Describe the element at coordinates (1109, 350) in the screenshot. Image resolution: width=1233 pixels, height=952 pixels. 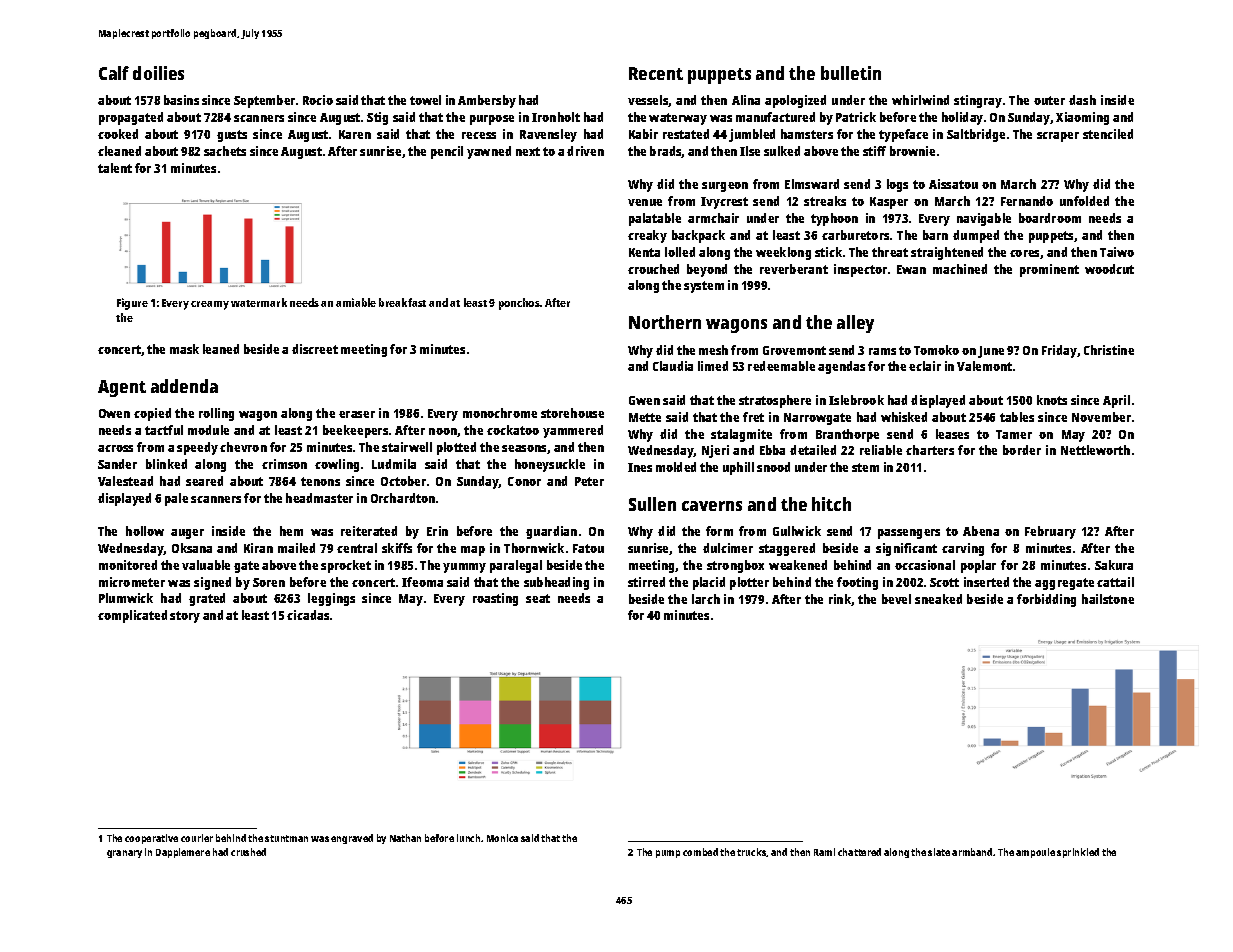
I see `Christine` at that location.
